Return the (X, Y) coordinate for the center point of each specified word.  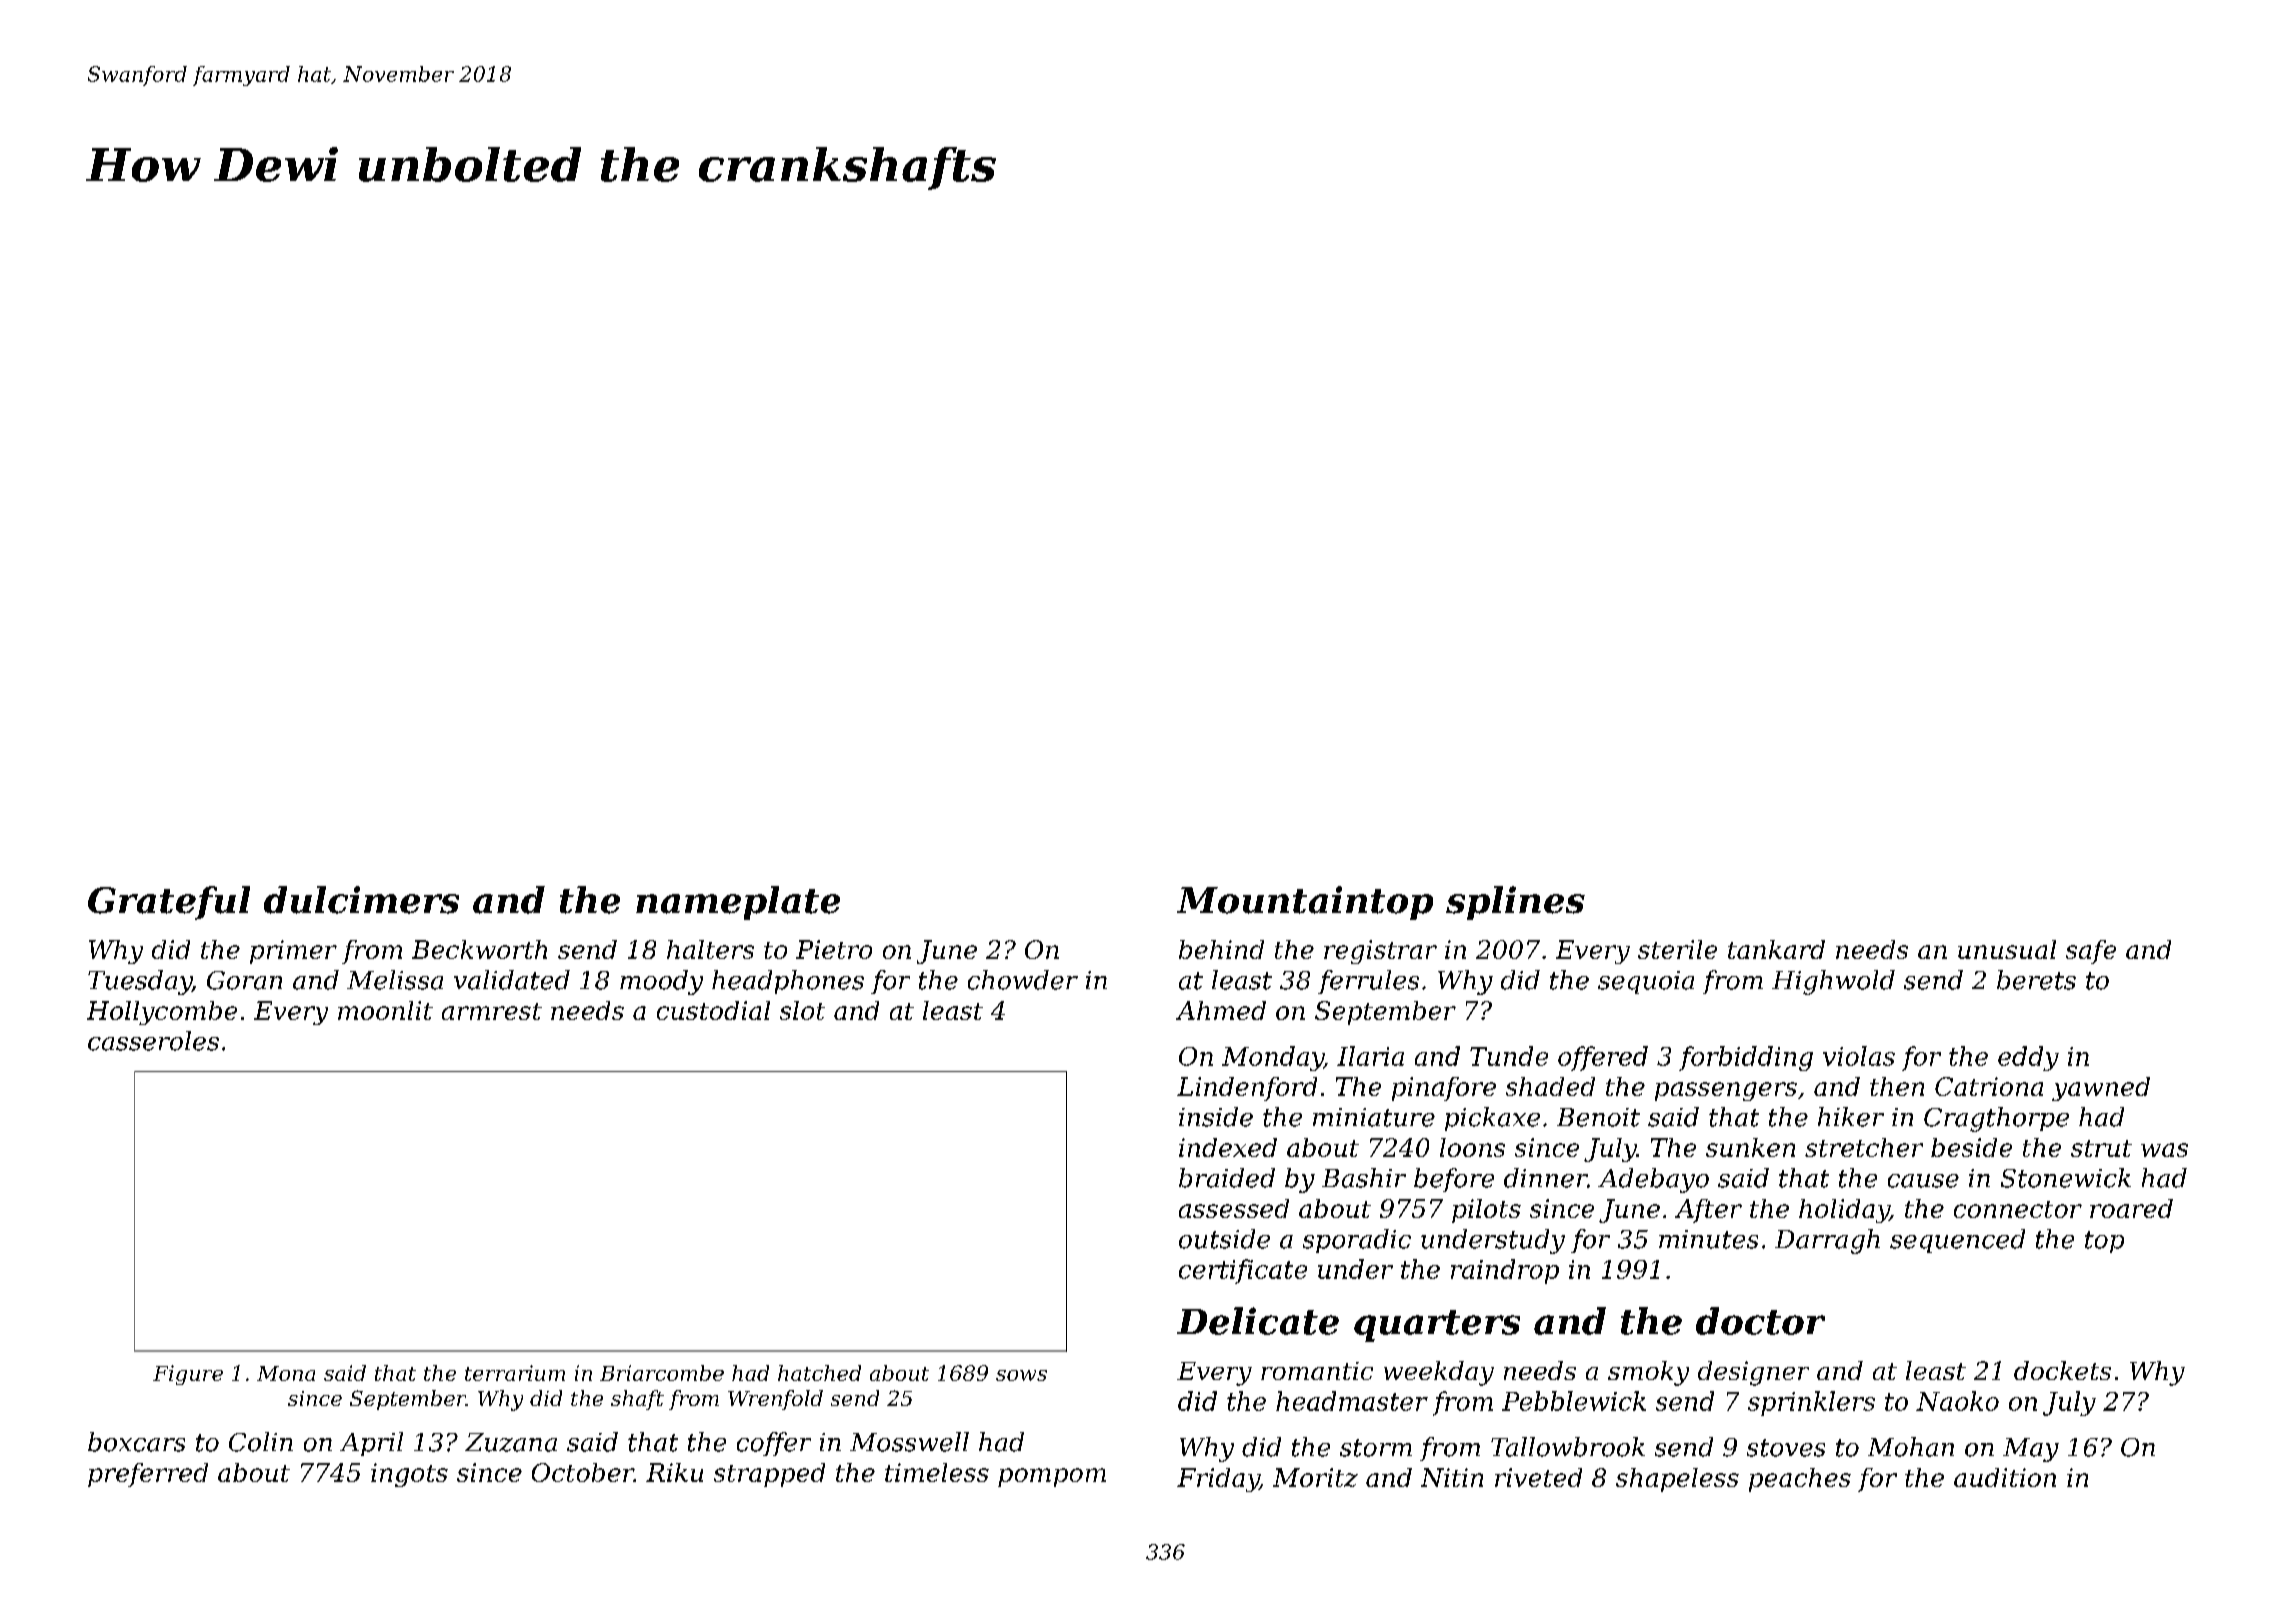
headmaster (1352, 1401)
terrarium (515, 1373)
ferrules (1368, 982)
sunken (1750, 1147)
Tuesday (140, 982)
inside (1216, 1117)
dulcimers (361, 900)
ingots (409, 1475)
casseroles (153, 1041)
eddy (2028, 1058)
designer (1753, 1373)
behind (1221, 949)
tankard (1776, 949)
